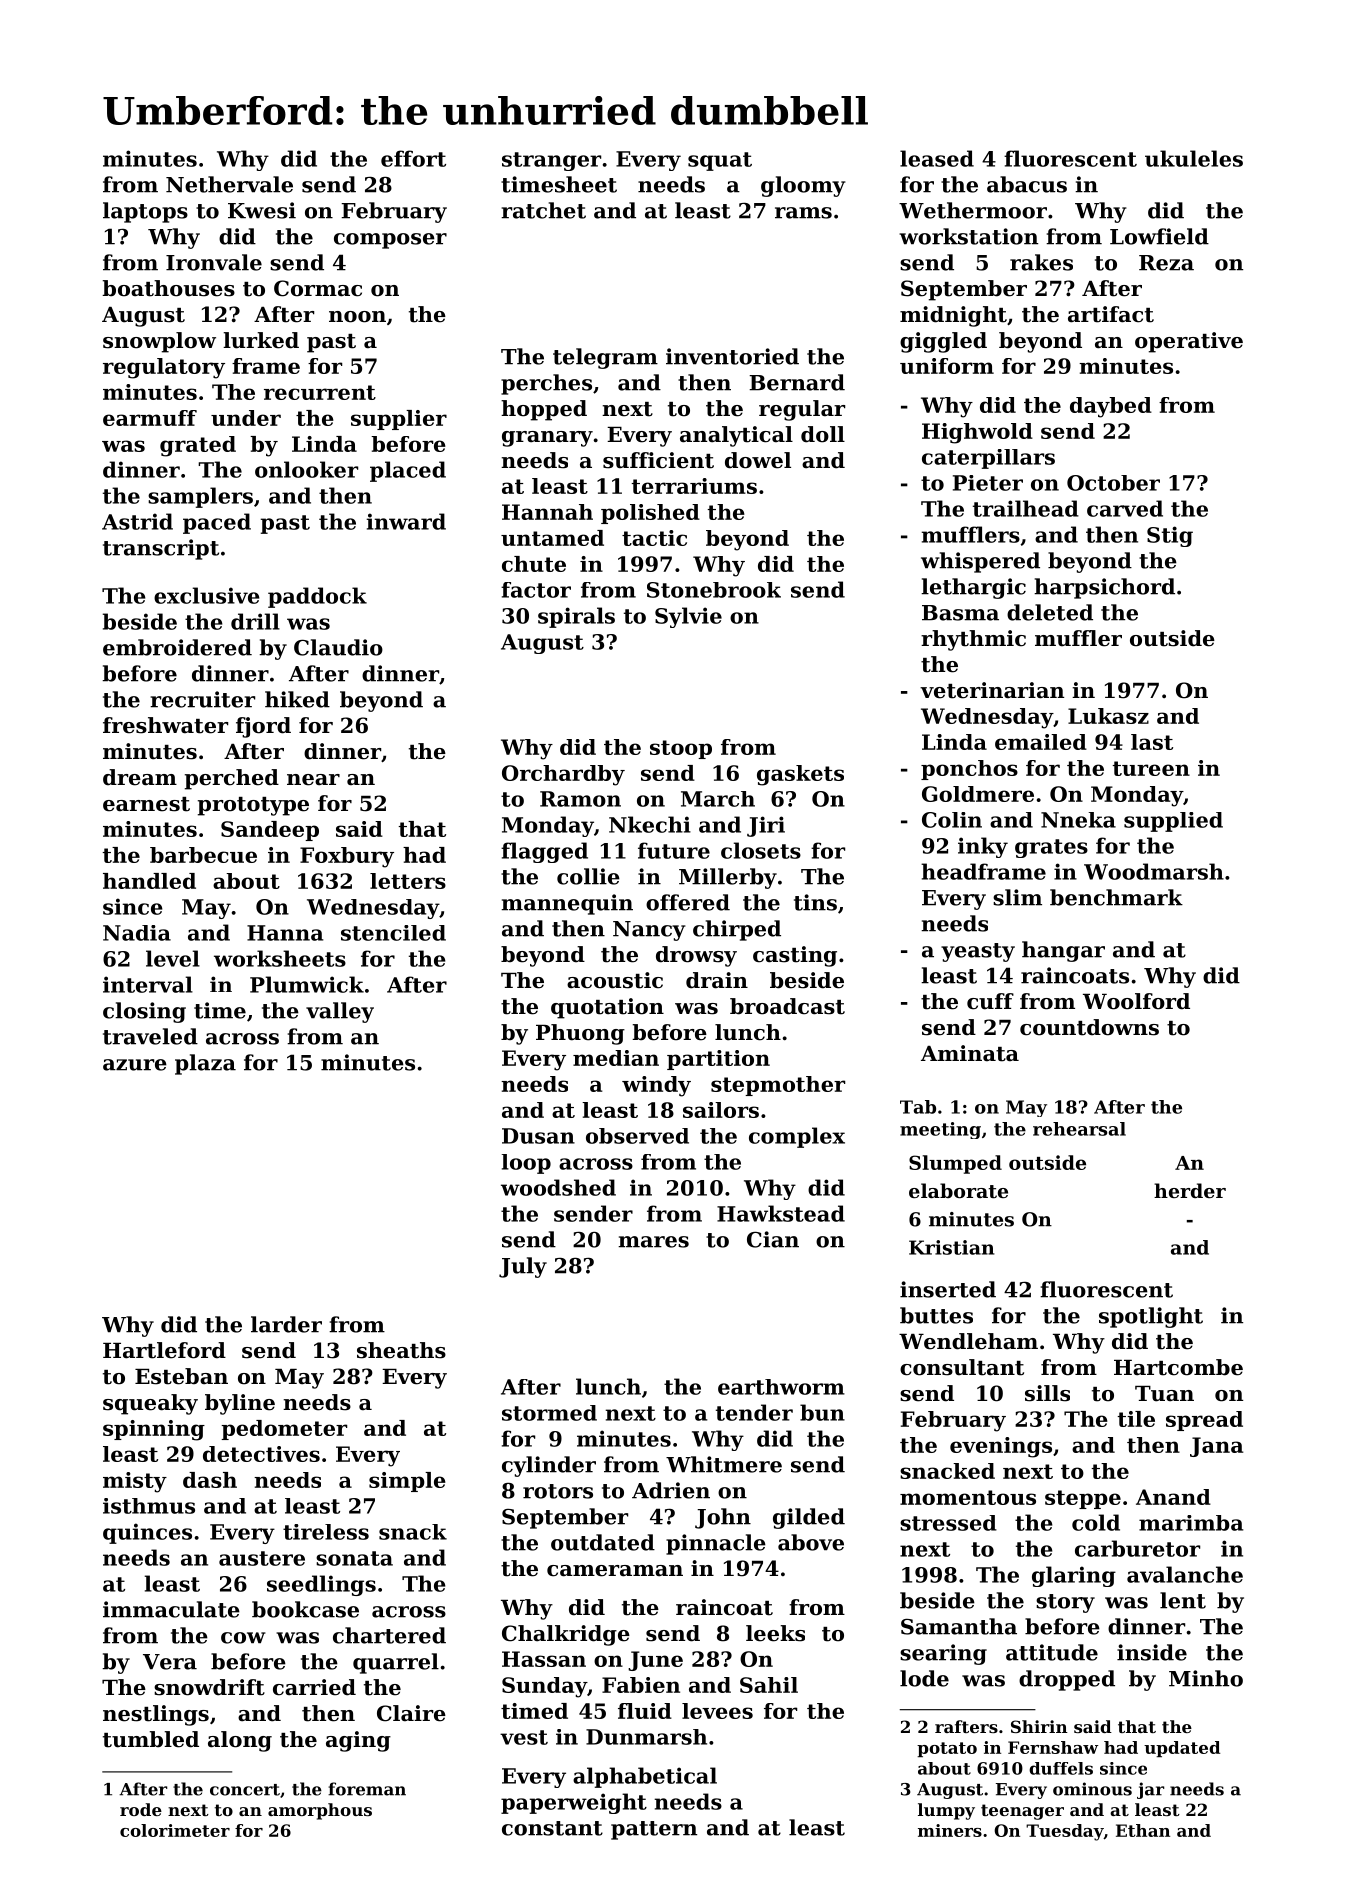  What do you see at coordinates (615, 1571) in the document?
I see `cameraman` at bounding box center [615, 1571].
